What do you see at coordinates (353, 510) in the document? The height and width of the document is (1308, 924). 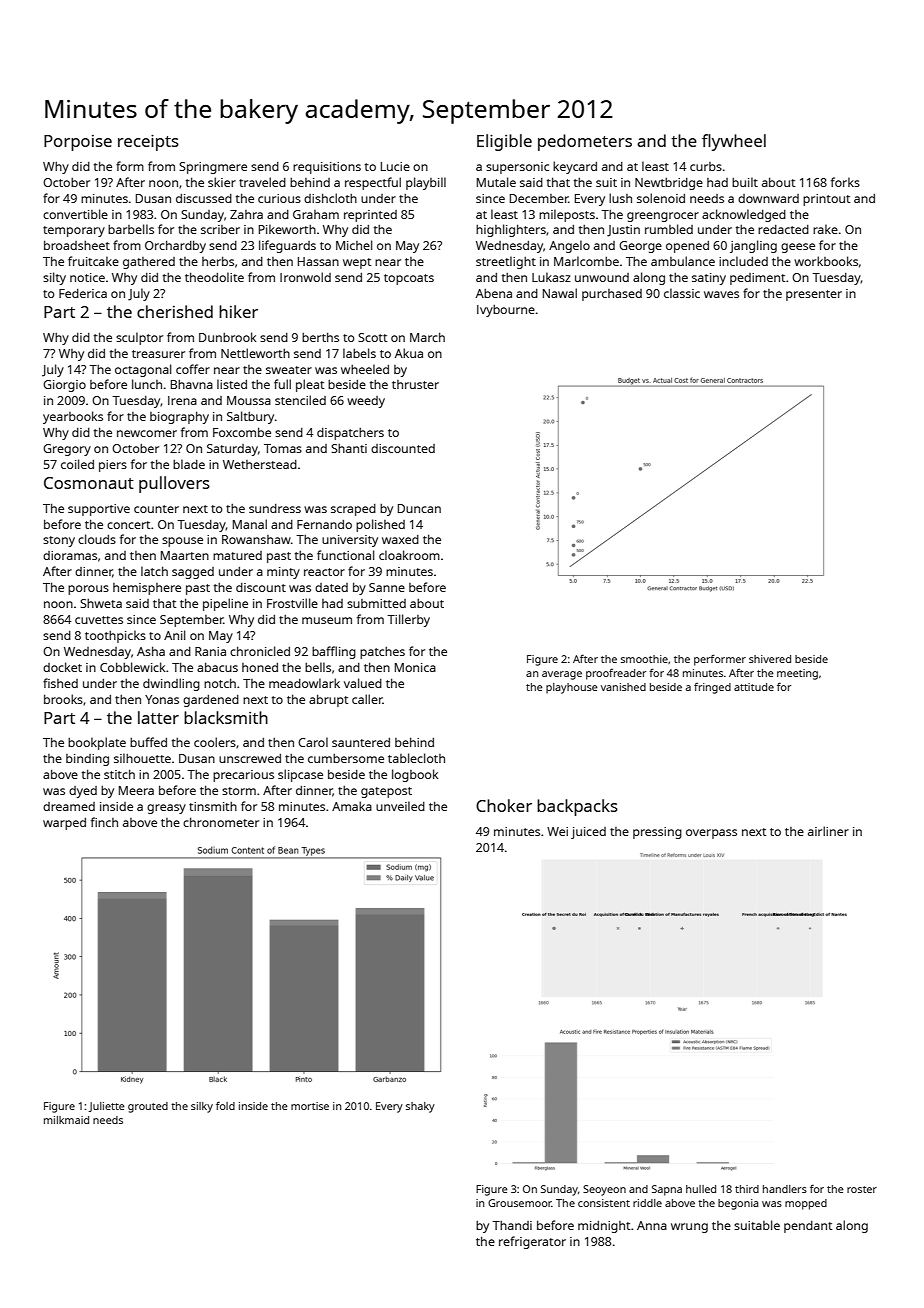 I see `scraped` at bounding box center [353, 510].
